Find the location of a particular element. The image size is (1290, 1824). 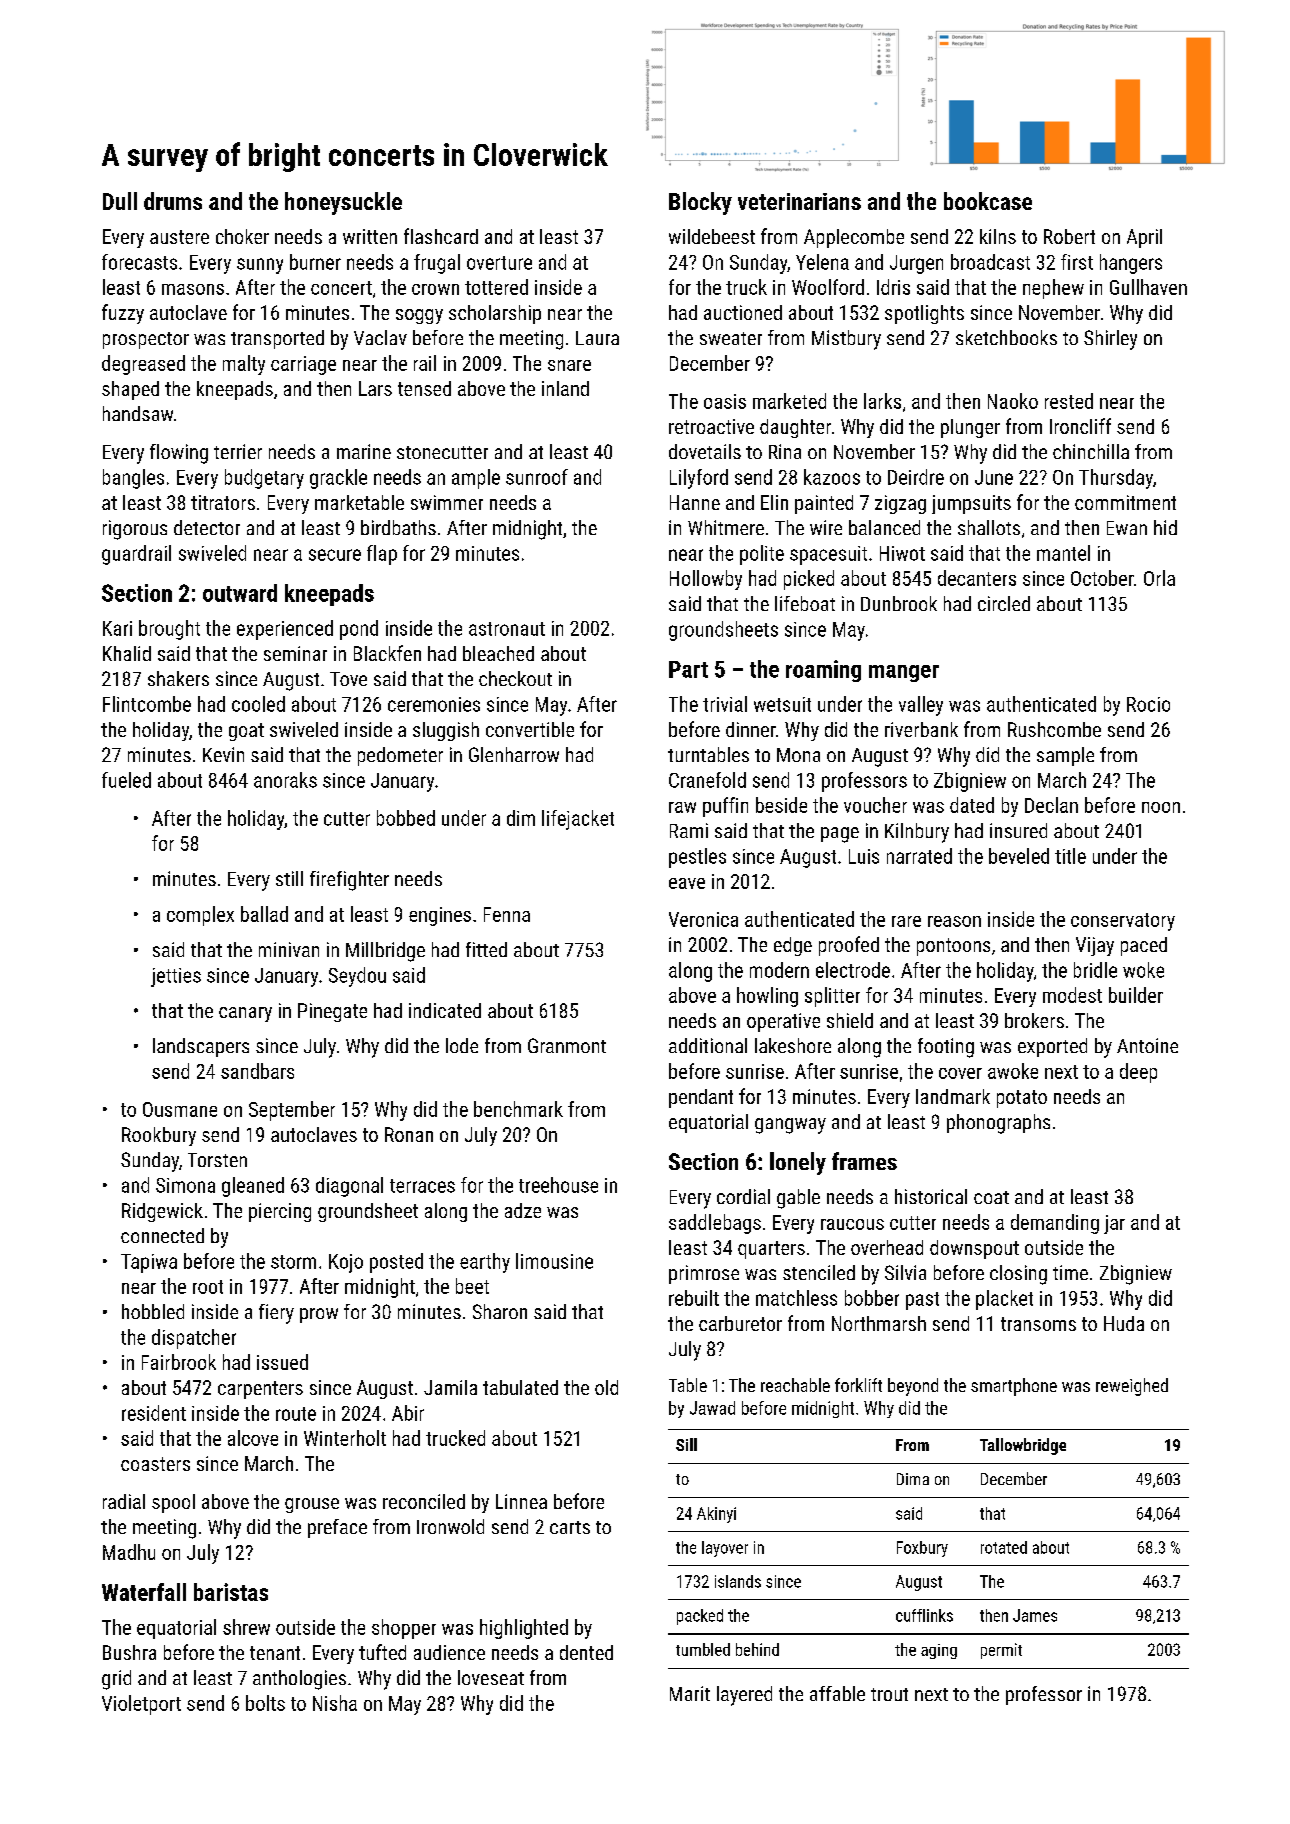

deep is located at coordinates (1138, 1073).
